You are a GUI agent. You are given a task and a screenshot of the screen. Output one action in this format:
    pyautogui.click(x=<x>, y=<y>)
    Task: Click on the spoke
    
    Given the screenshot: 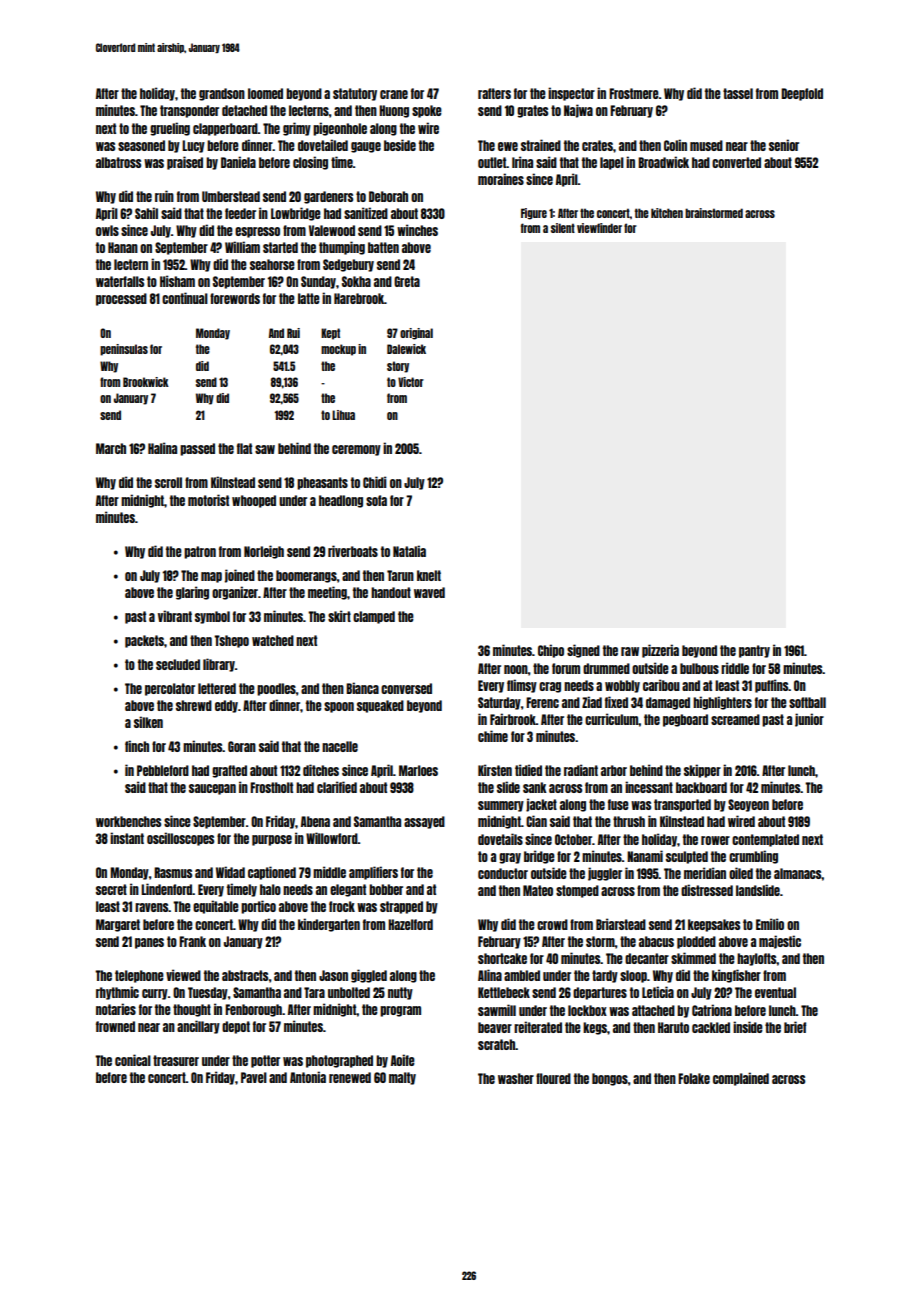 What is the action you would take?
    pyautogui.click(x=427, y=111)
